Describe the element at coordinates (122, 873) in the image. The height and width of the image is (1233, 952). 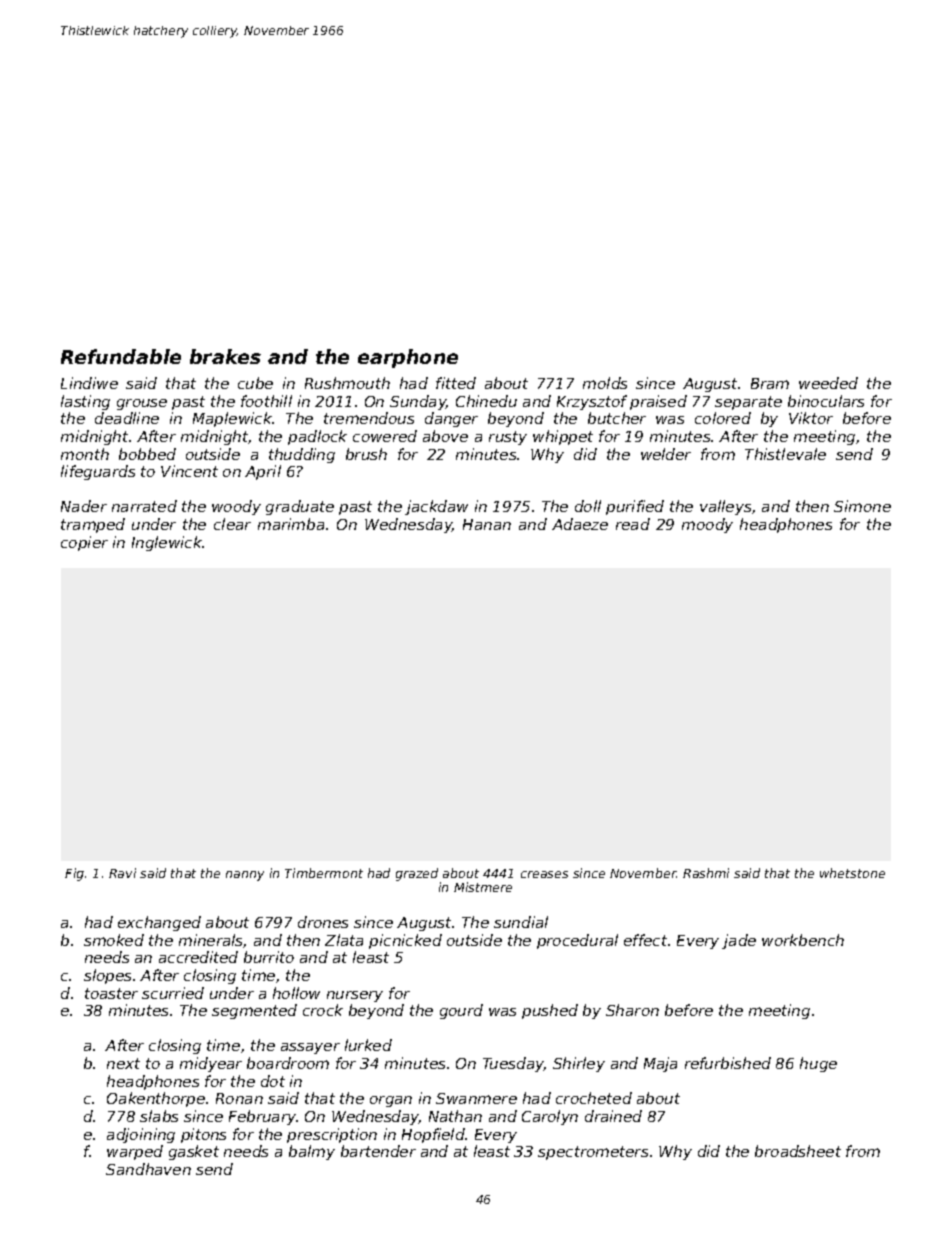
I see `Ravi` at that location.
